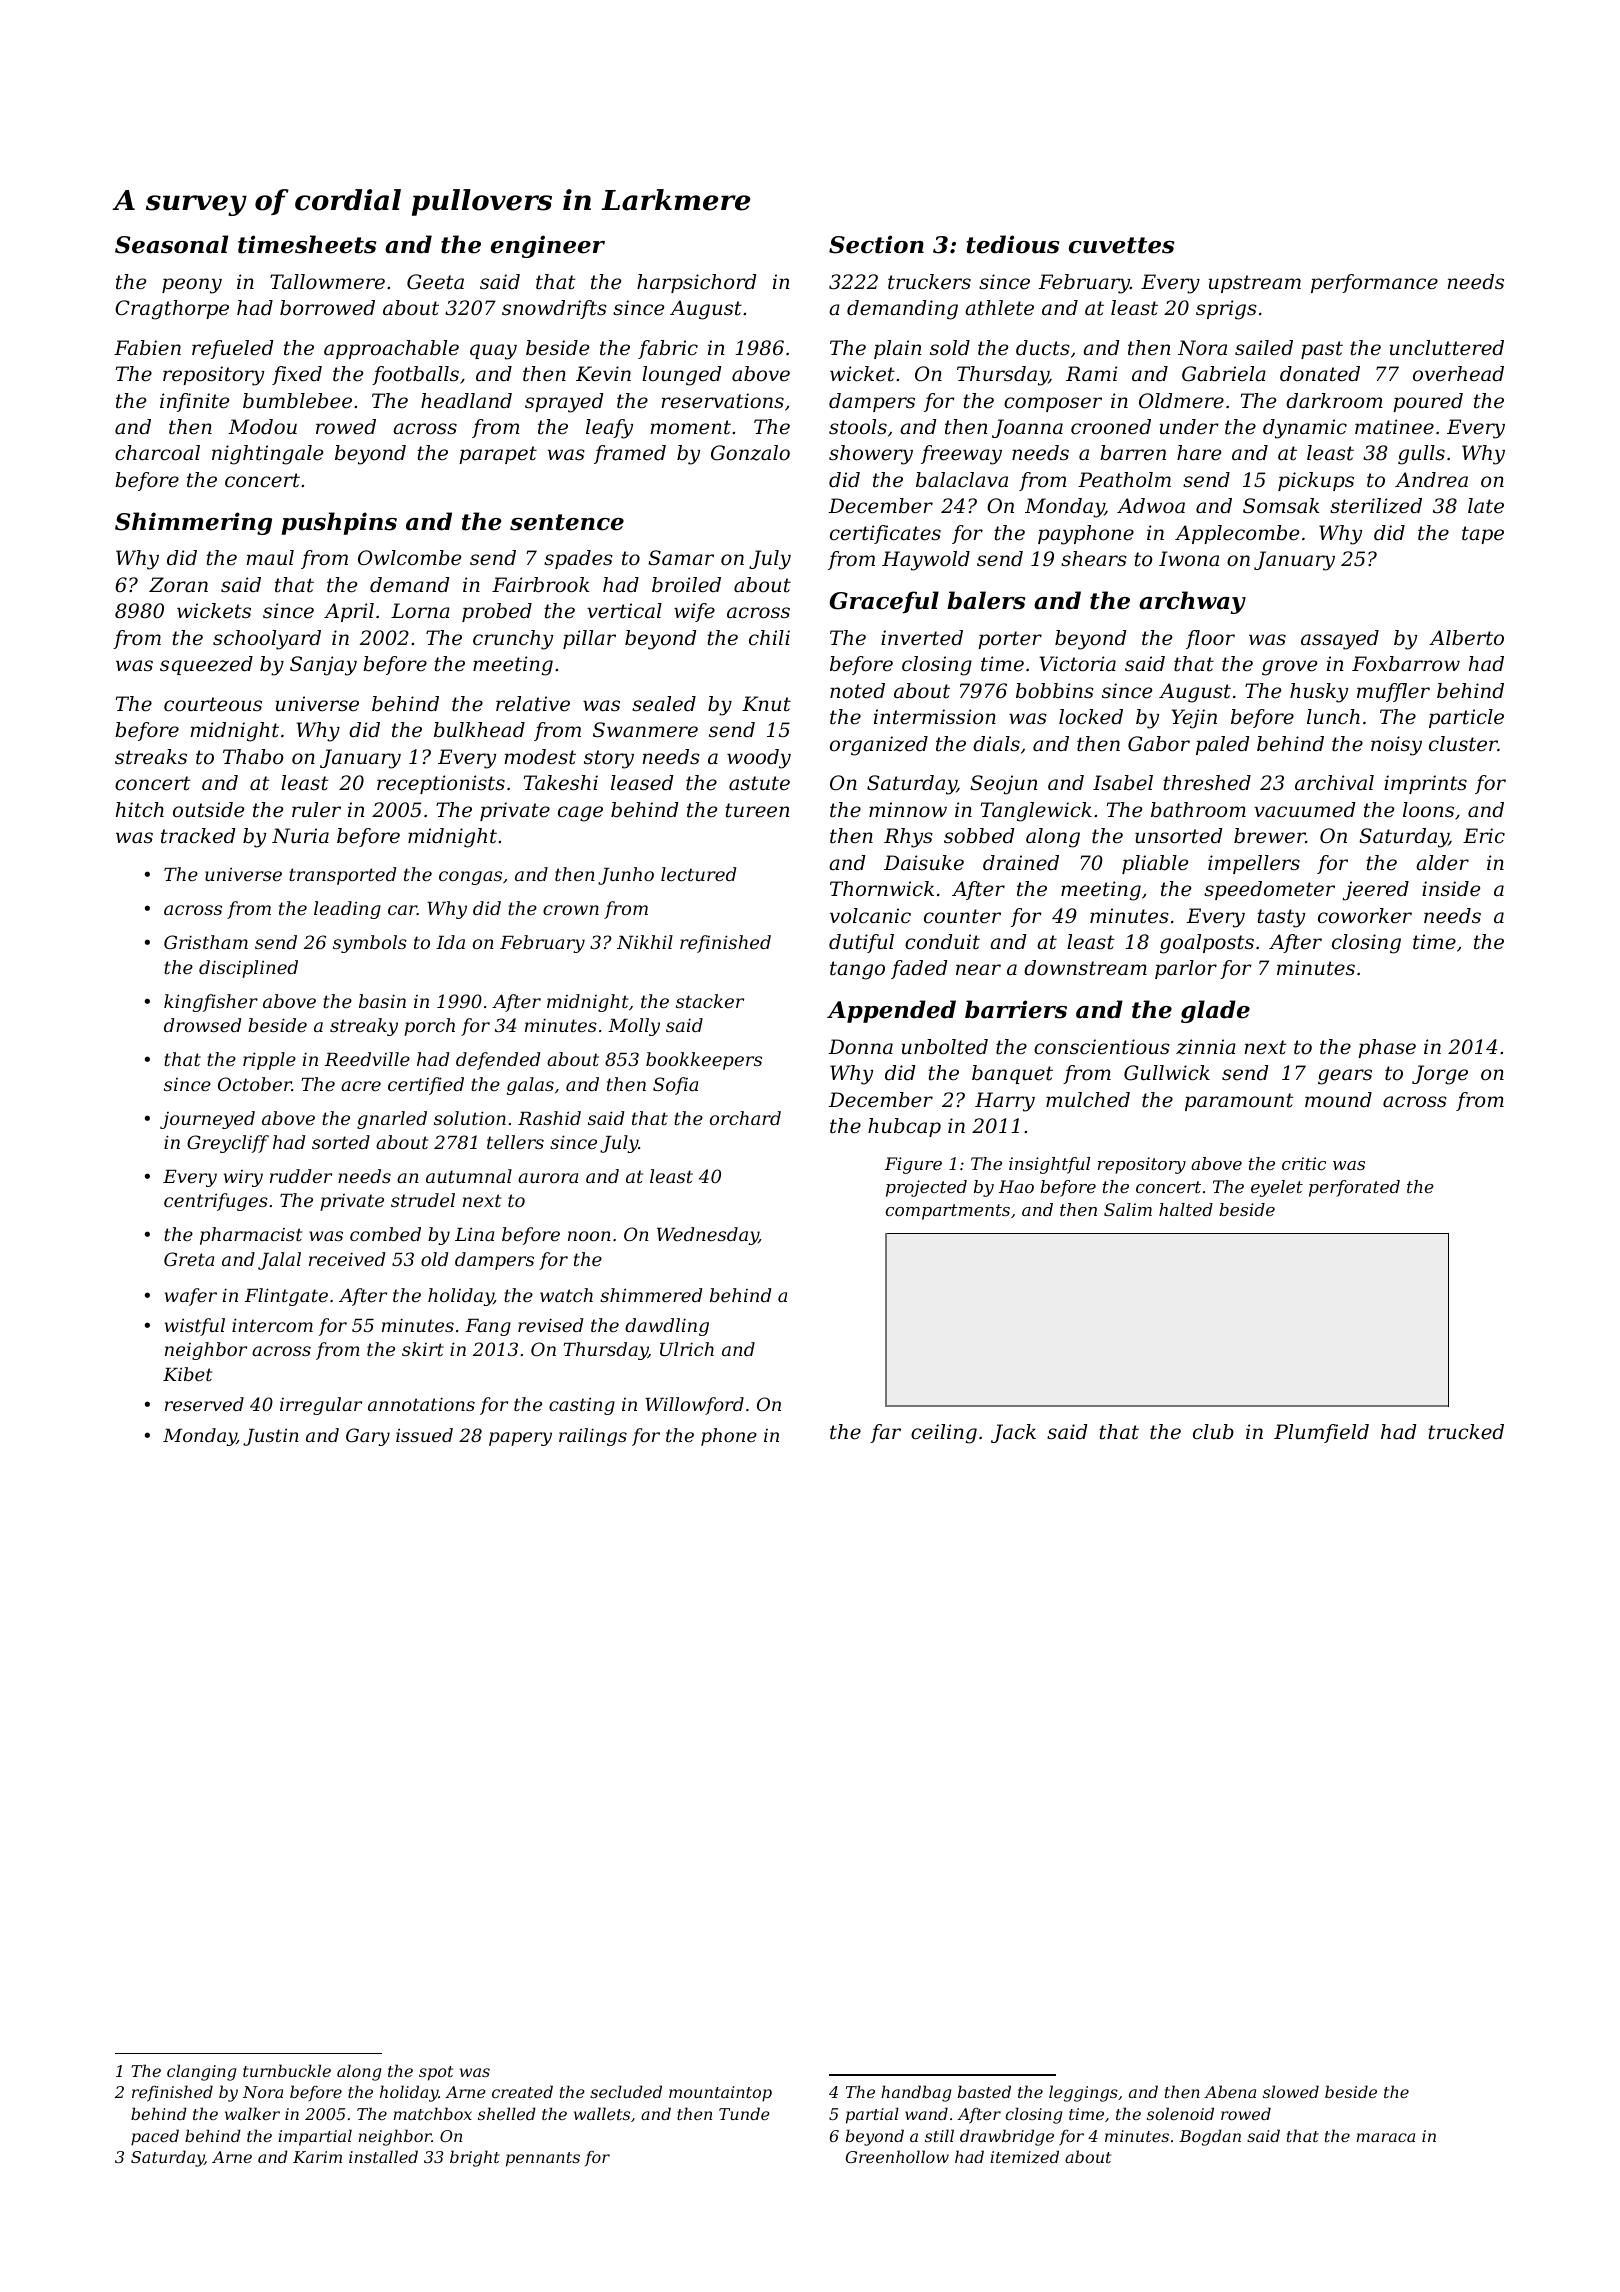  Describe the element at coordinates (750, 453) in the screenshot. I see `Gonzalo` at that location.
